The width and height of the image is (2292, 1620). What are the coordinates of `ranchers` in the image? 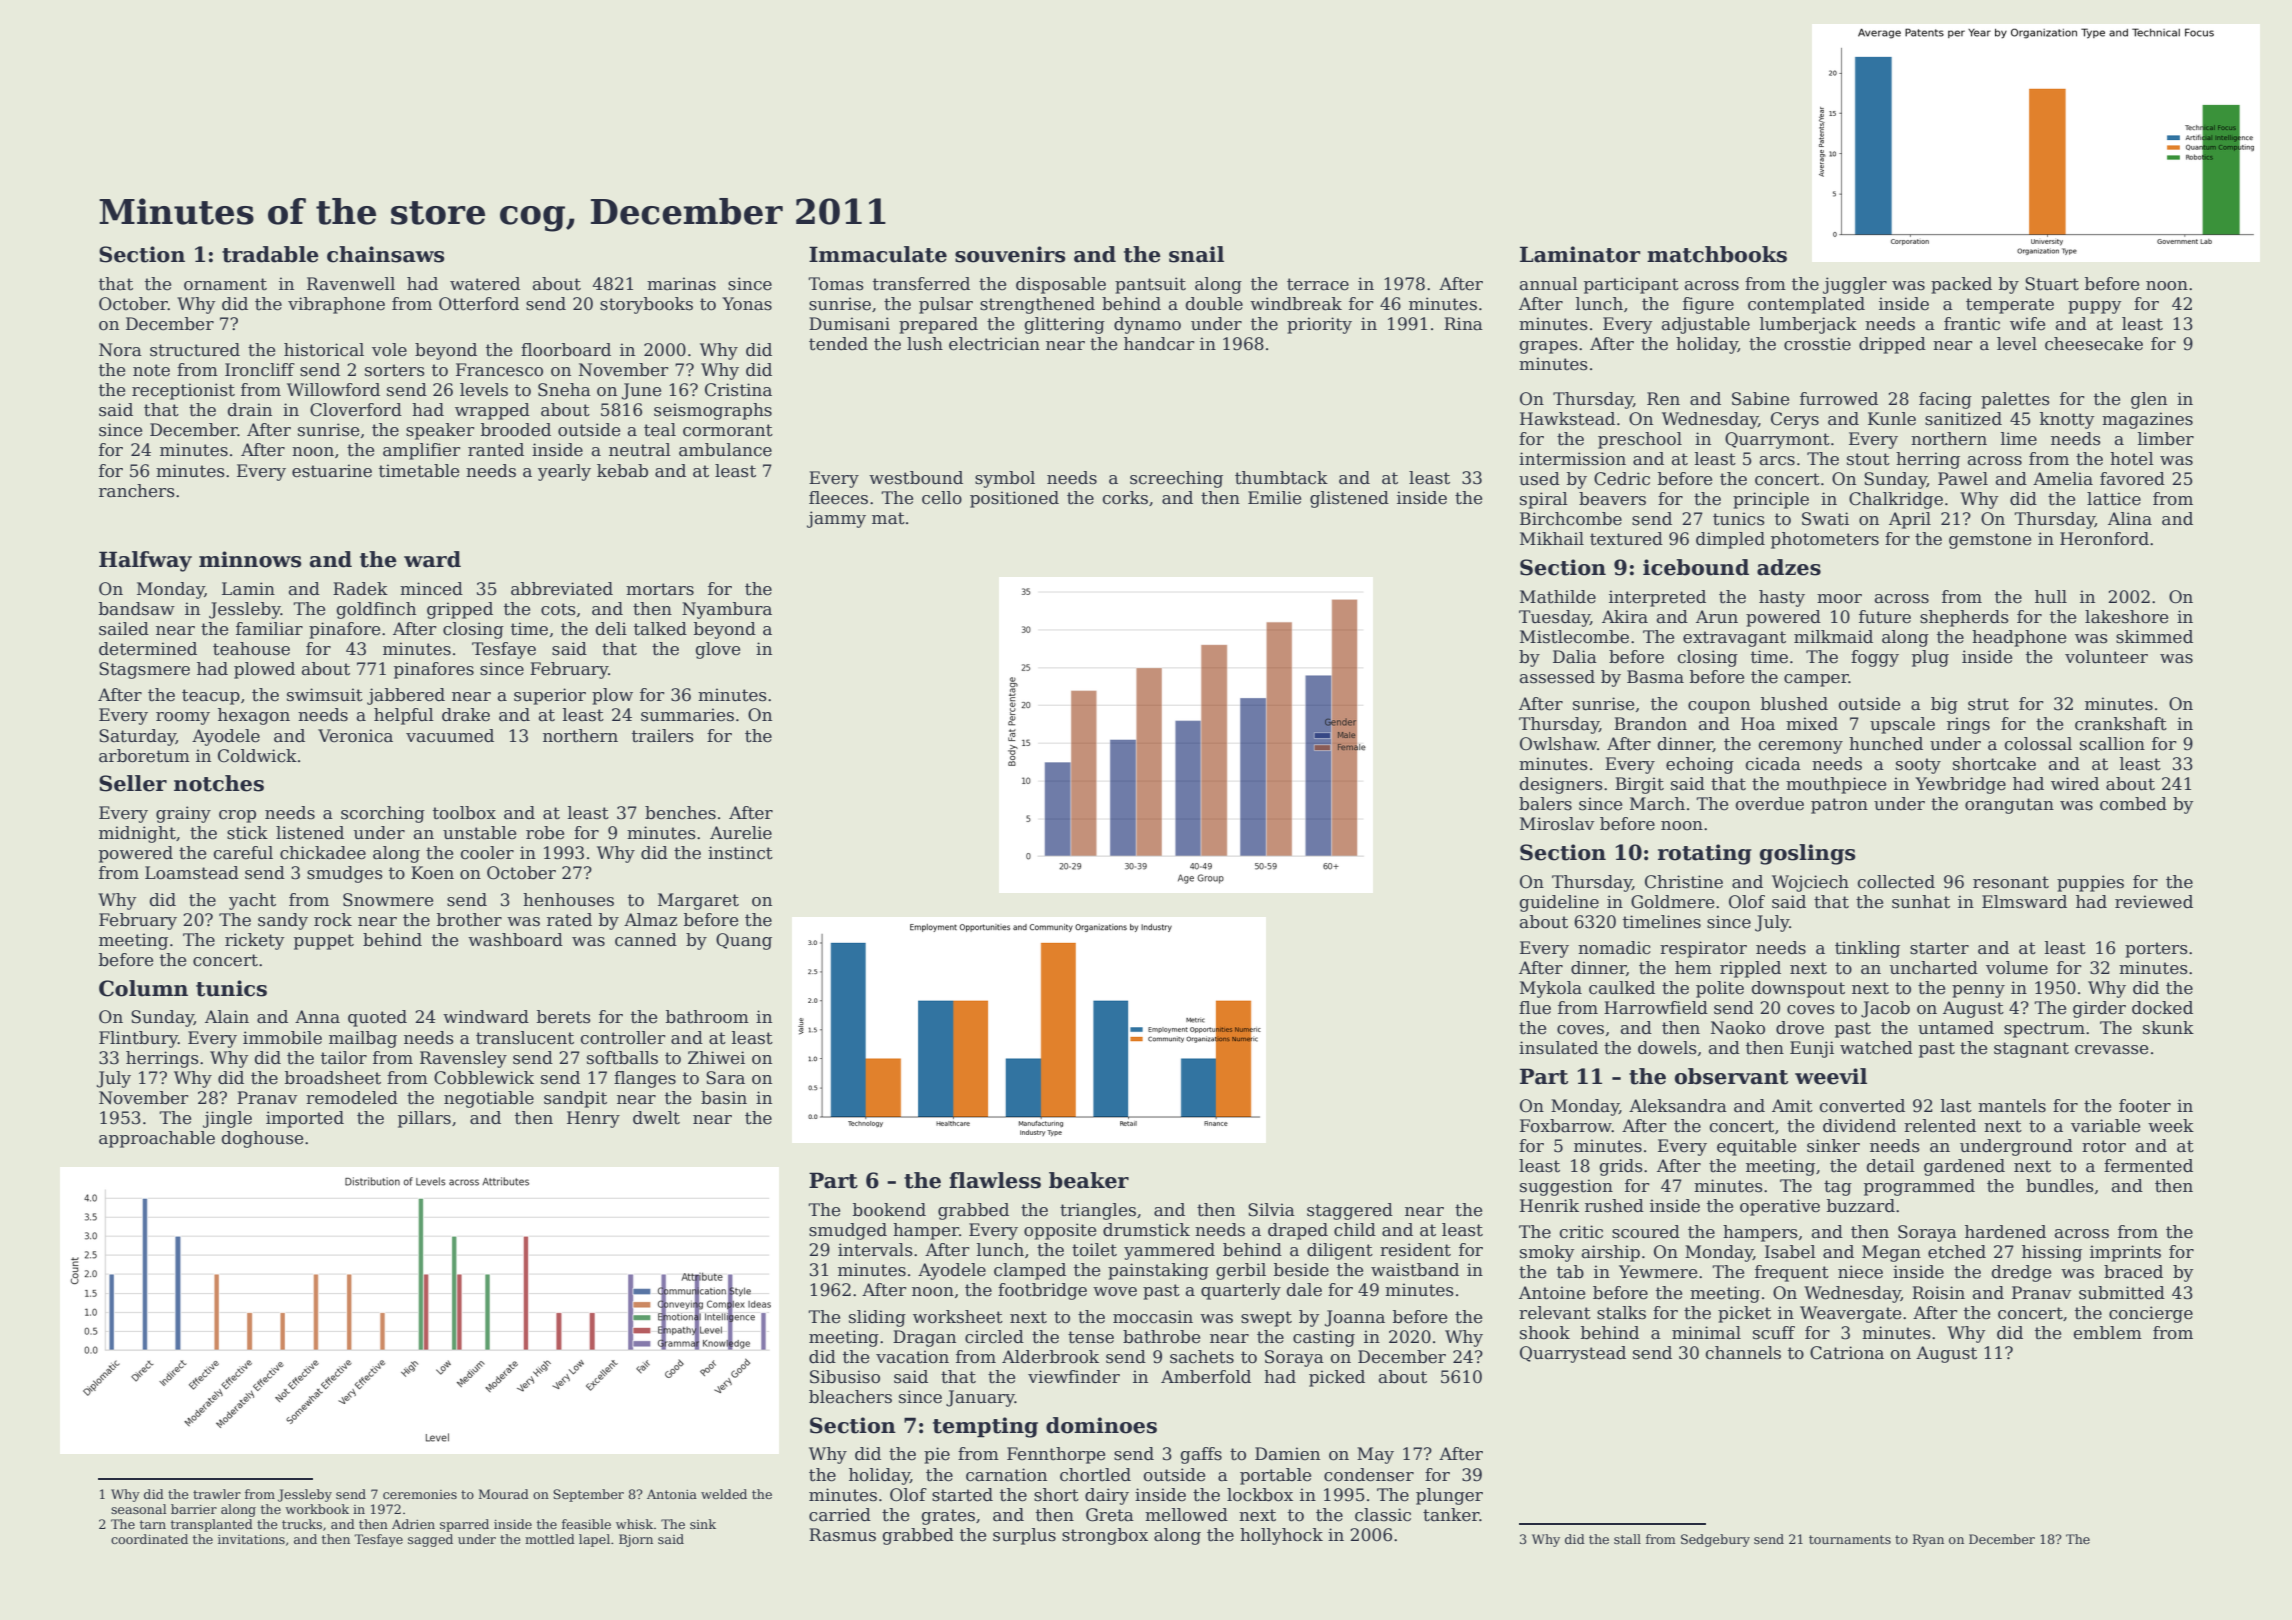 It's located at (137, 491).
